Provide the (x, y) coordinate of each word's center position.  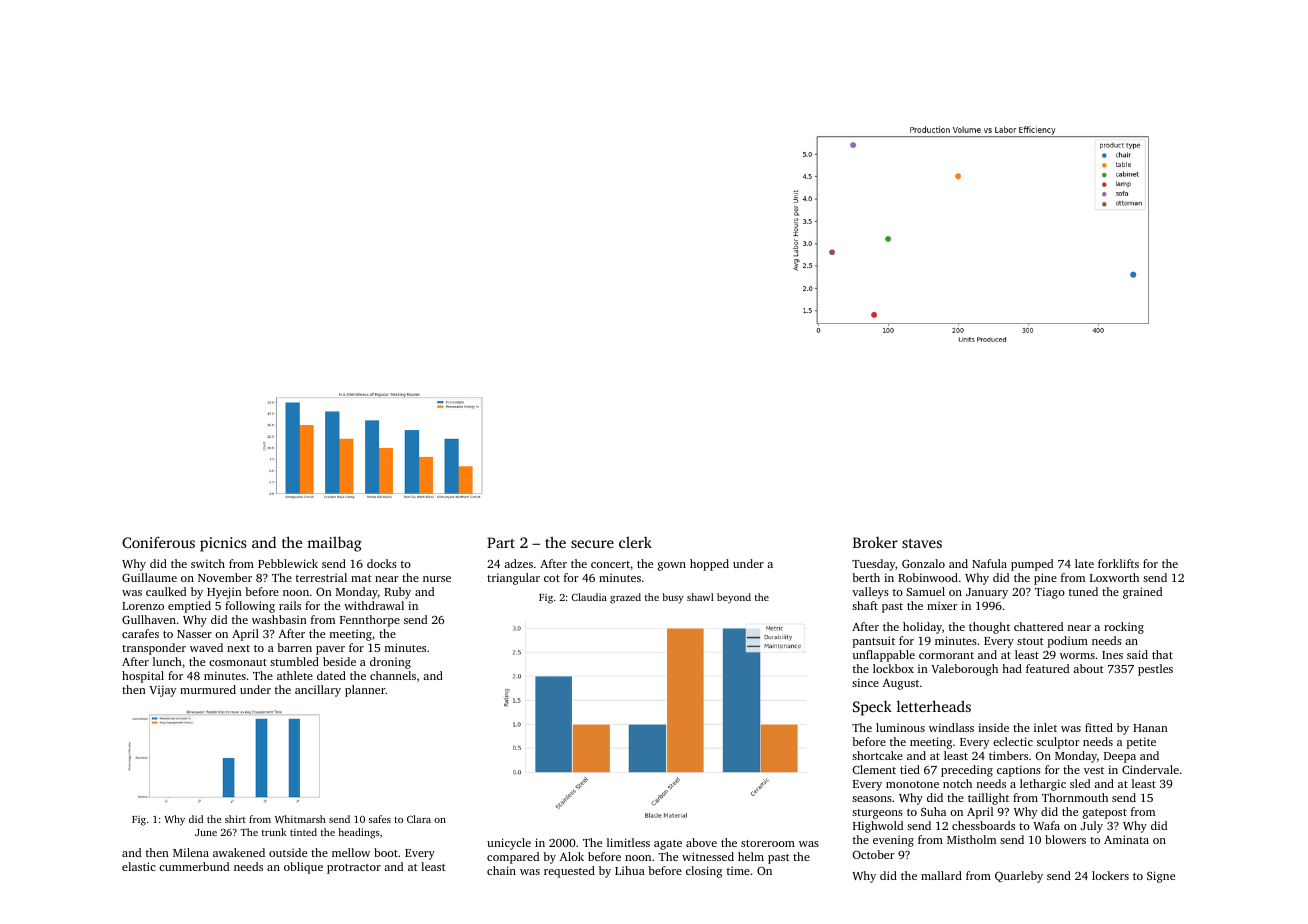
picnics (223, 544)
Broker (875, 542)
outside (288, 852)
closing (704, 872)
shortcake (877, 755)
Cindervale (1150, 769)
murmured (208, 689)
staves (922, 543)
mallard (941, 875)
